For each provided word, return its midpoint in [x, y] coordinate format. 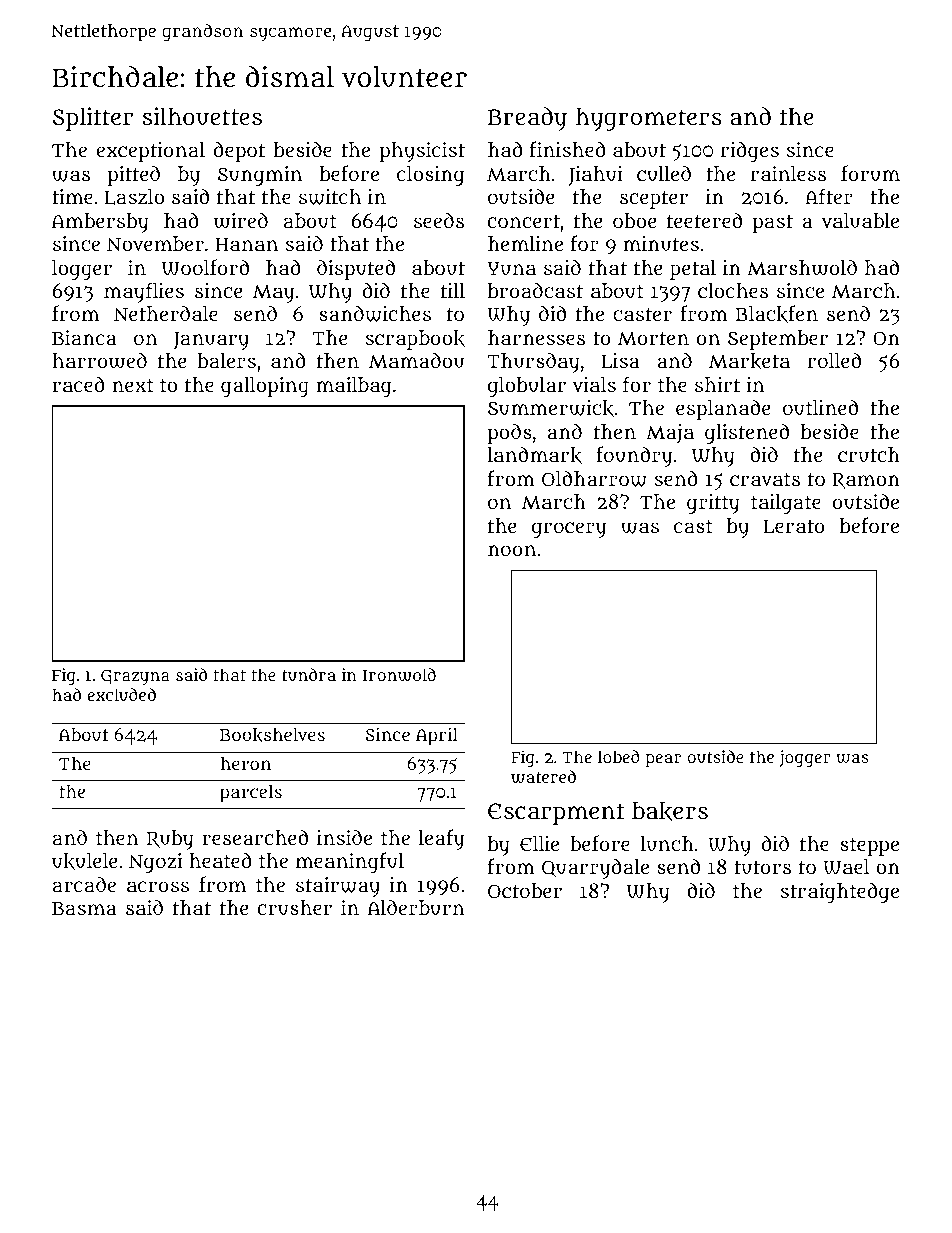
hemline [525, 243]
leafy [441, 839]
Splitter [93, 119]
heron [246, 763]
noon [512, 550]
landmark [535, 455]
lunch [667, 843]
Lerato [794, 527]
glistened [747, 433]
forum [870, 173]
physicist [422, 152]
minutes [661, 243]
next [133, 385]
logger [82, 270]
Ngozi [155, 863]
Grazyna [135, 677]
